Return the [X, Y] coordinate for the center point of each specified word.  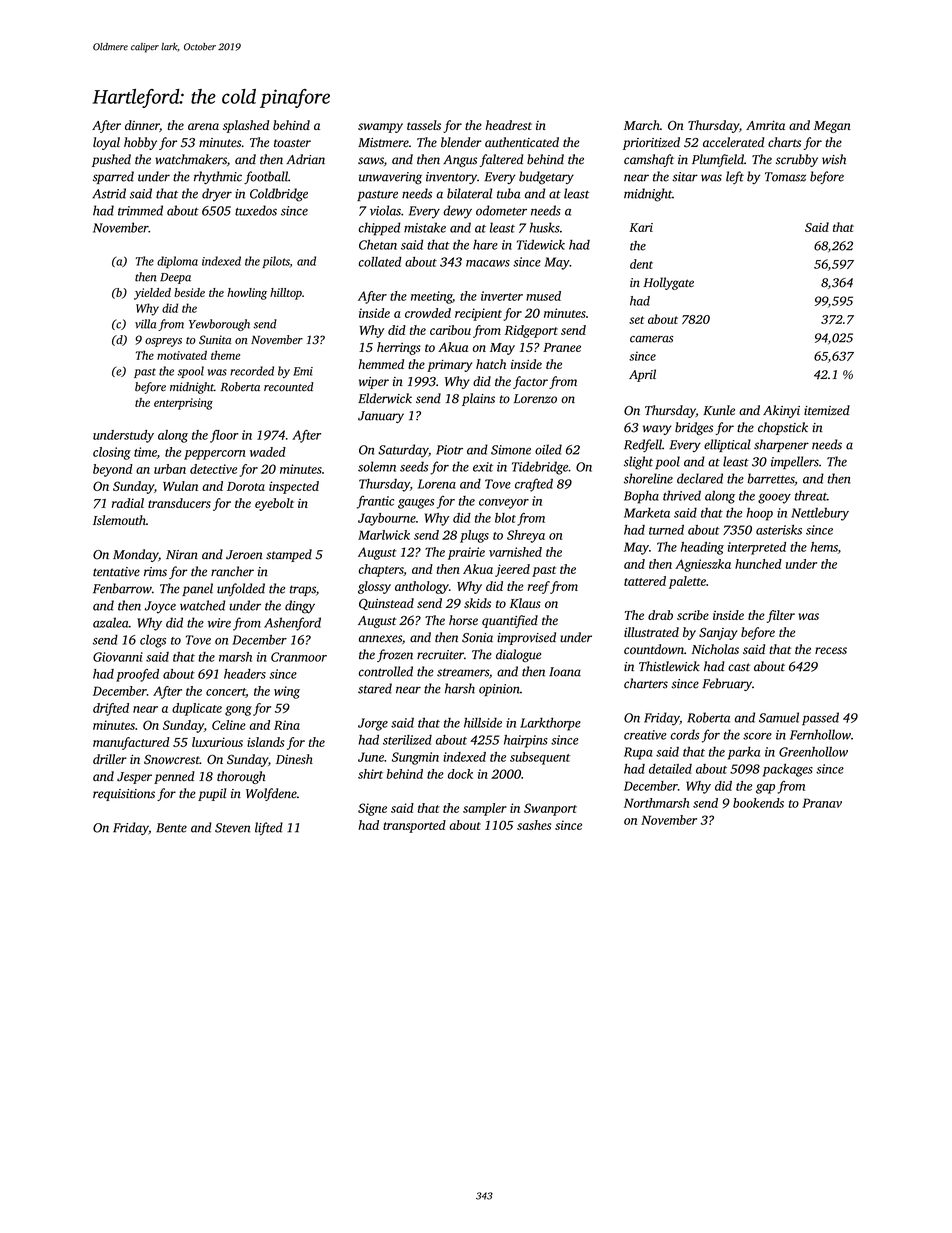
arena [203, 126]
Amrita [765, 125]
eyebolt [274, 504]
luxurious [217, 742]
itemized [827, 410]
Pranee [562, 347]
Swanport [550, 809]
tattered [645, 581]
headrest [509, 125]
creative [645, 735]
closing [112, 453]
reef [539, 587]
